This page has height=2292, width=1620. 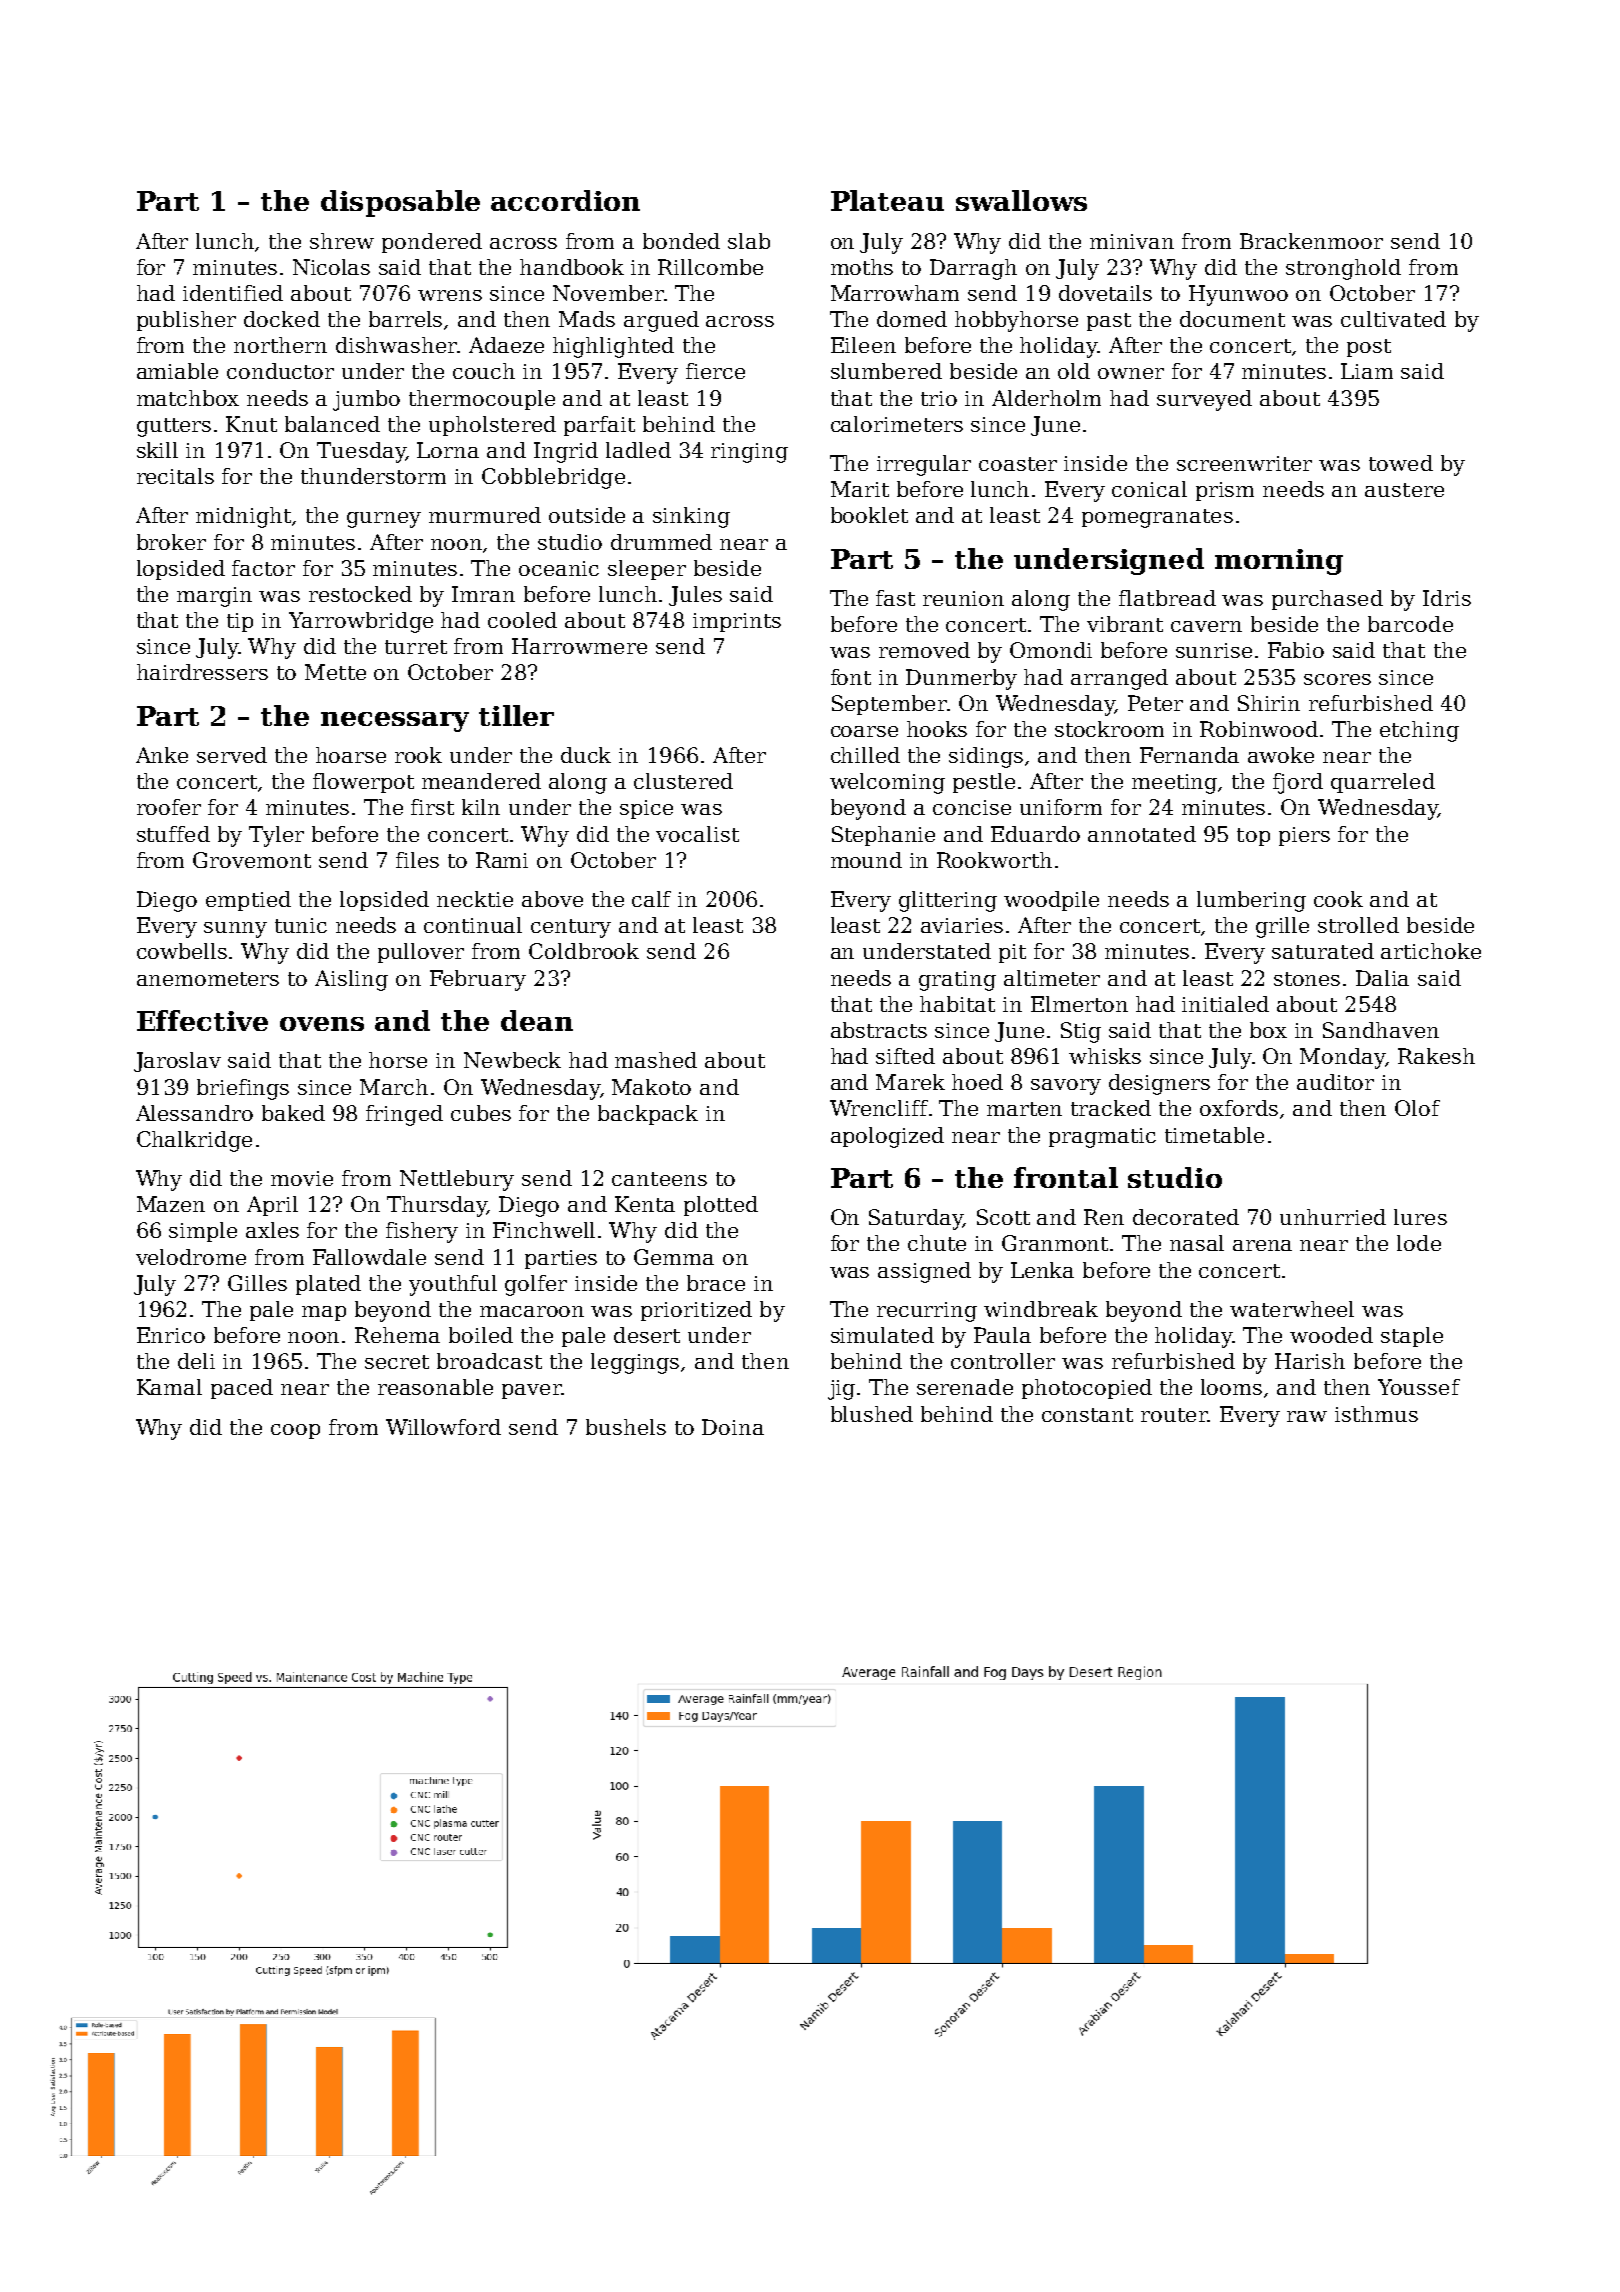 I want to click on Plateau, so click(x=887, y=200).
